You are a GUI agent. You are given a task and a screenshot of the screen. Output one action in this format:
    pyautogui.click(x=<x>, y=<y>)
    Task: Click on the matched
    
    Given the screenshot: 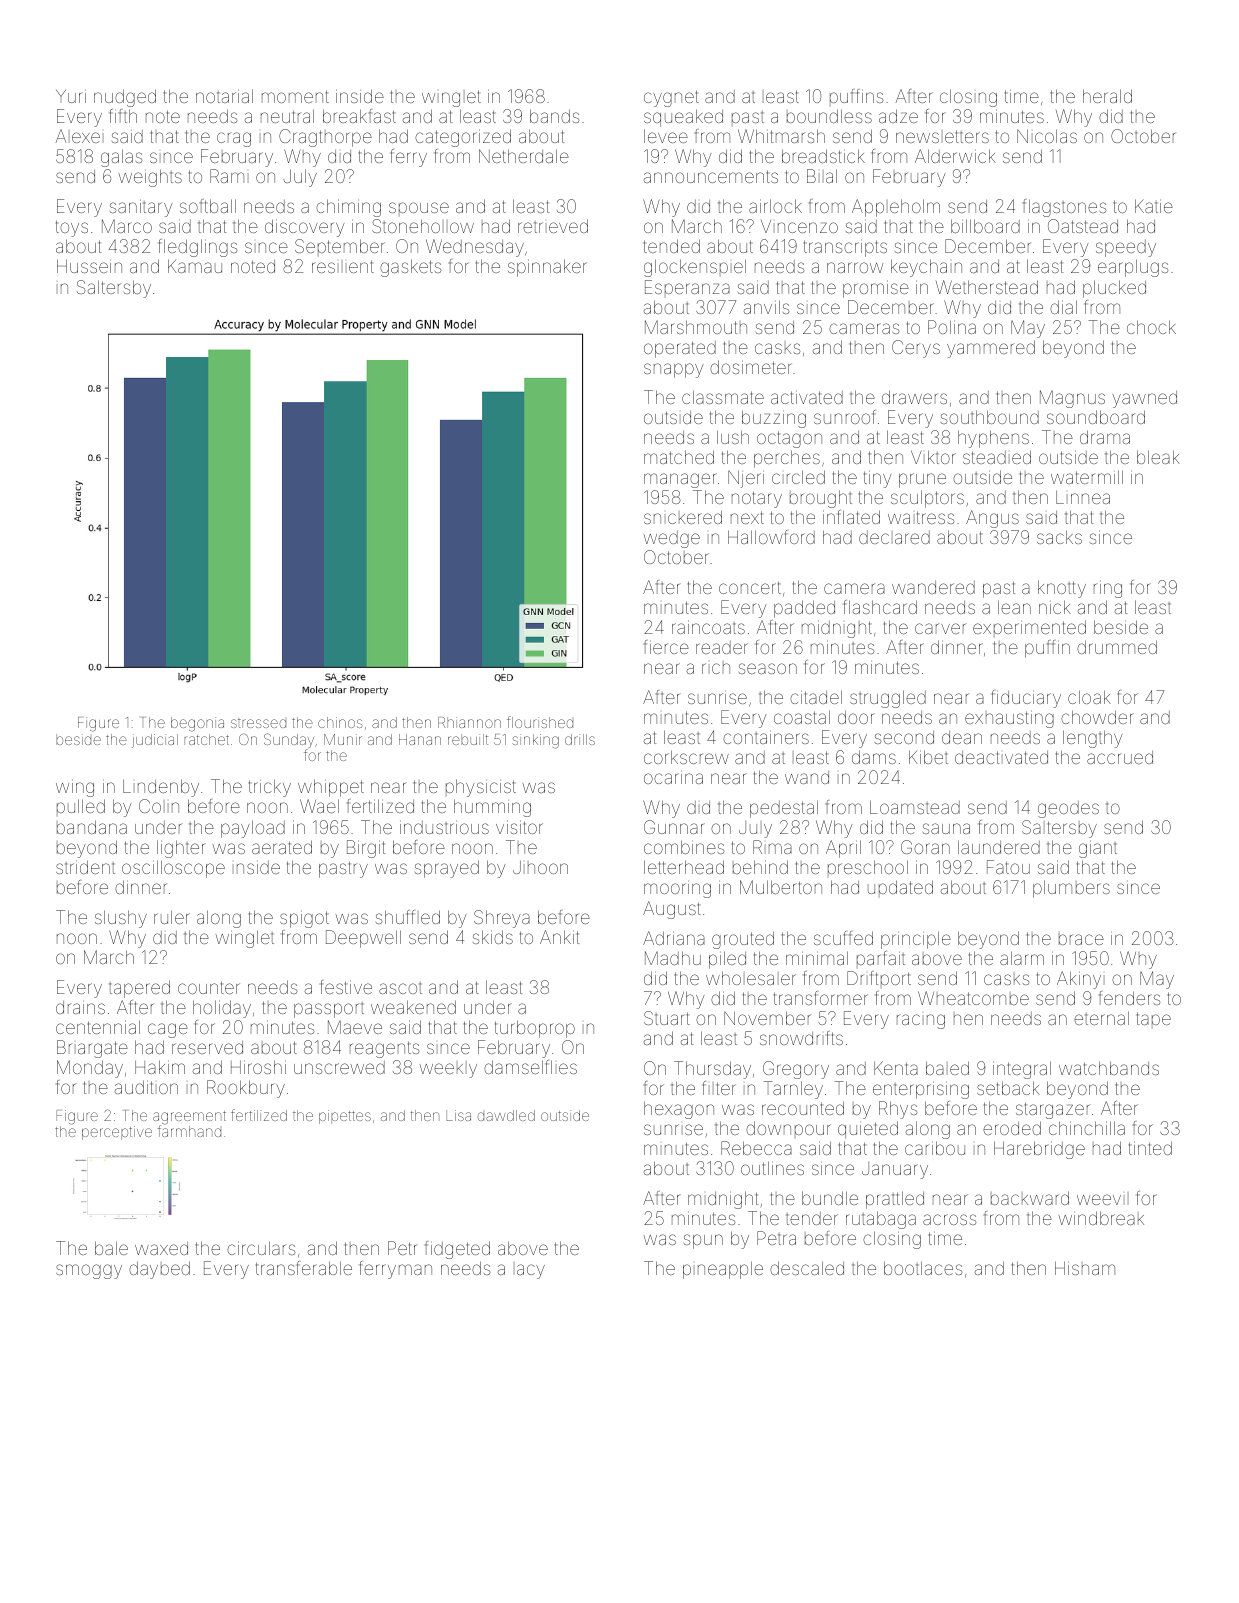 What is the action you would take?
    pyautogui.click(x=679, y=457)
